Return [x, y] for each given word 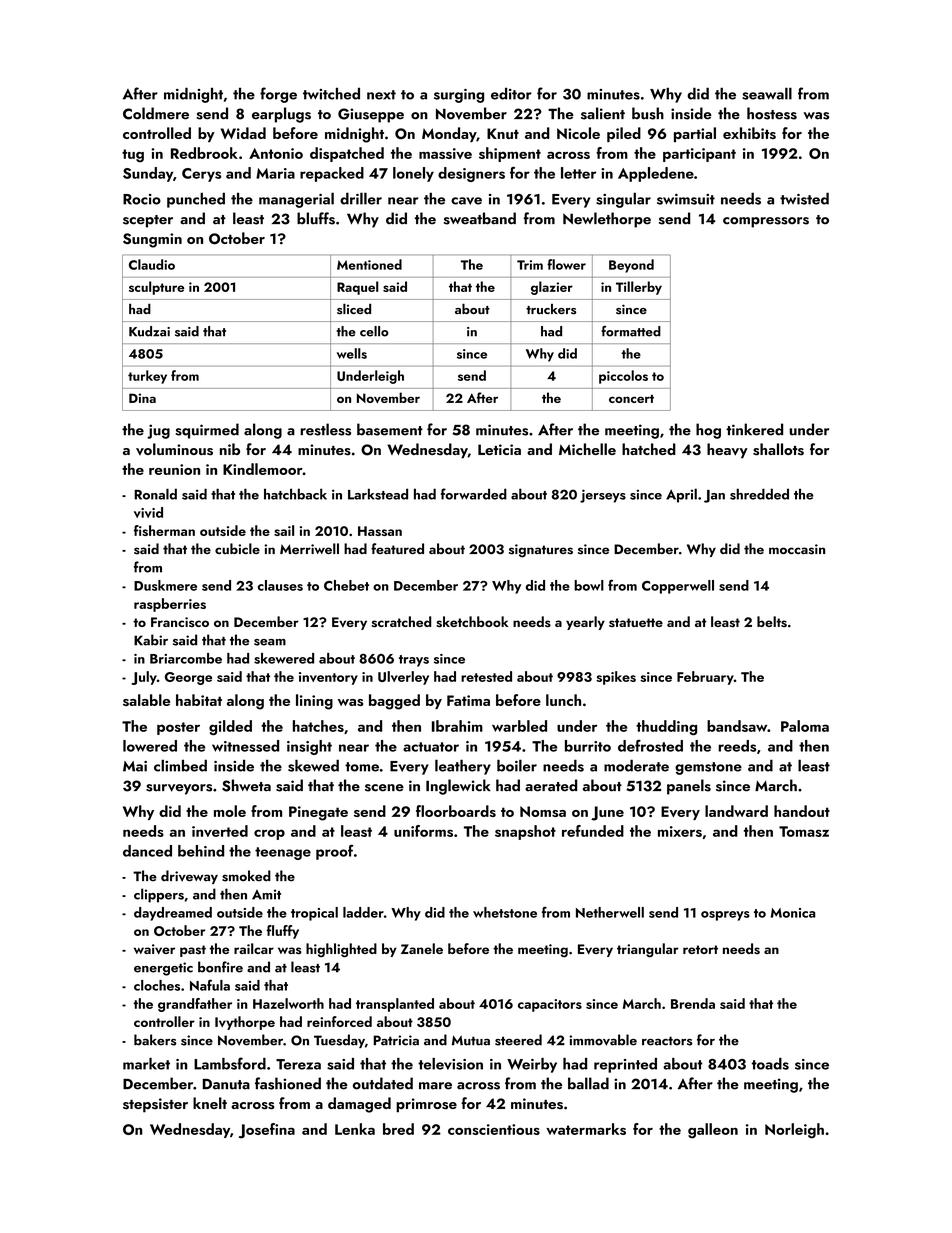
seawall [767, 93]
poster [178, 728]
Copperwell [678, 587]
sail [284, 530]
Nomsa [543, 811]
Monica [793, 913]
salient [603, 113]
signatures [541, 551]
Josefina [266, 1131]
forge [278, 95]
